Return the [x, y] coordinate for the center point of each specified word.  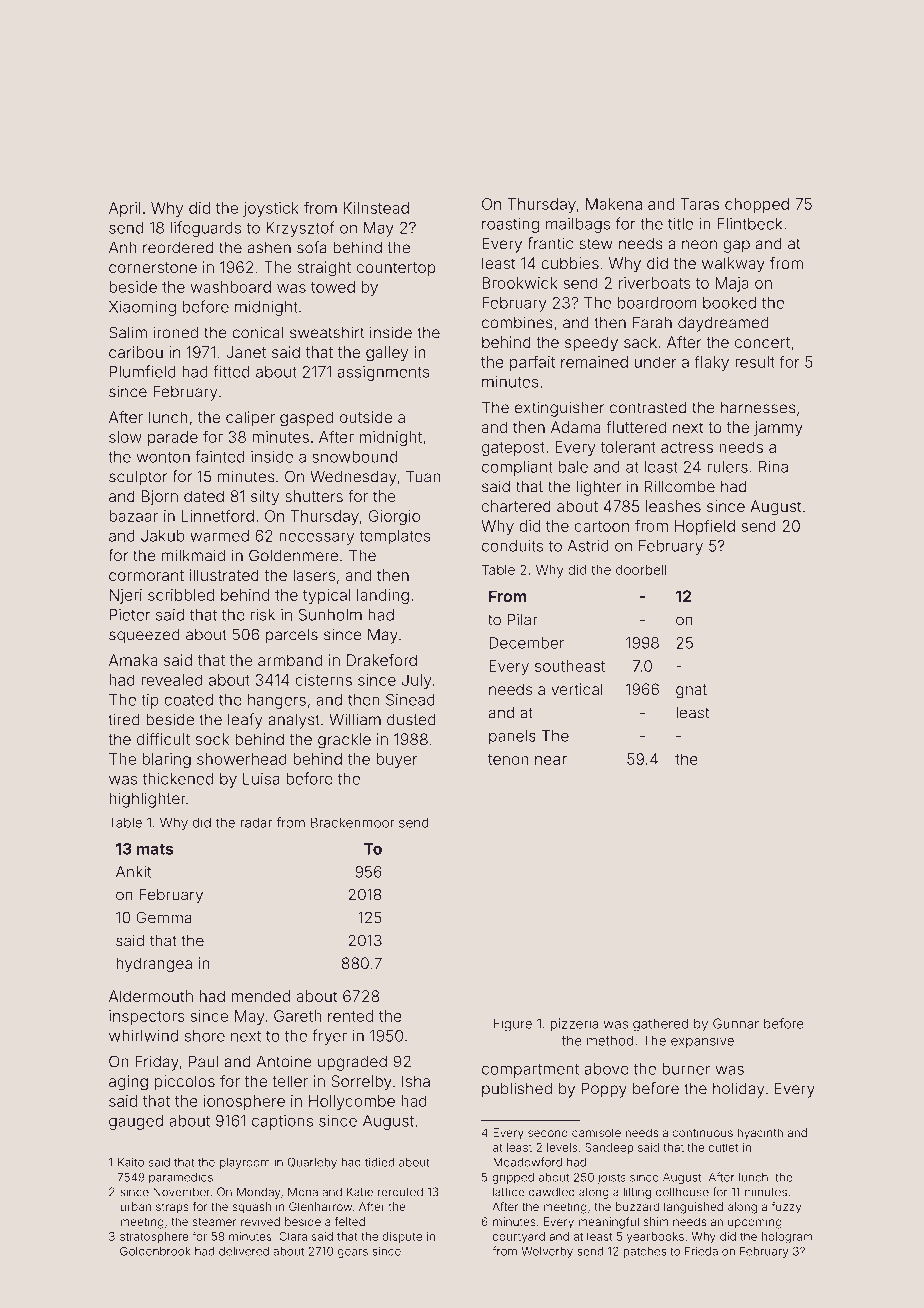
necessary [316, 538]
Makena [614, 204]
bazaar [133, 516]
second [548, 1132]
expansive [702, 1041]
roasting [510, 225]
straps [172, 1208]
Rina [773, 467]
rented [350, 1016]
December [526, 643]
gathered [660, 1025]
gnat [691, 691]
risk [263, 615]
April [125, 209]
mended [261, 996]
